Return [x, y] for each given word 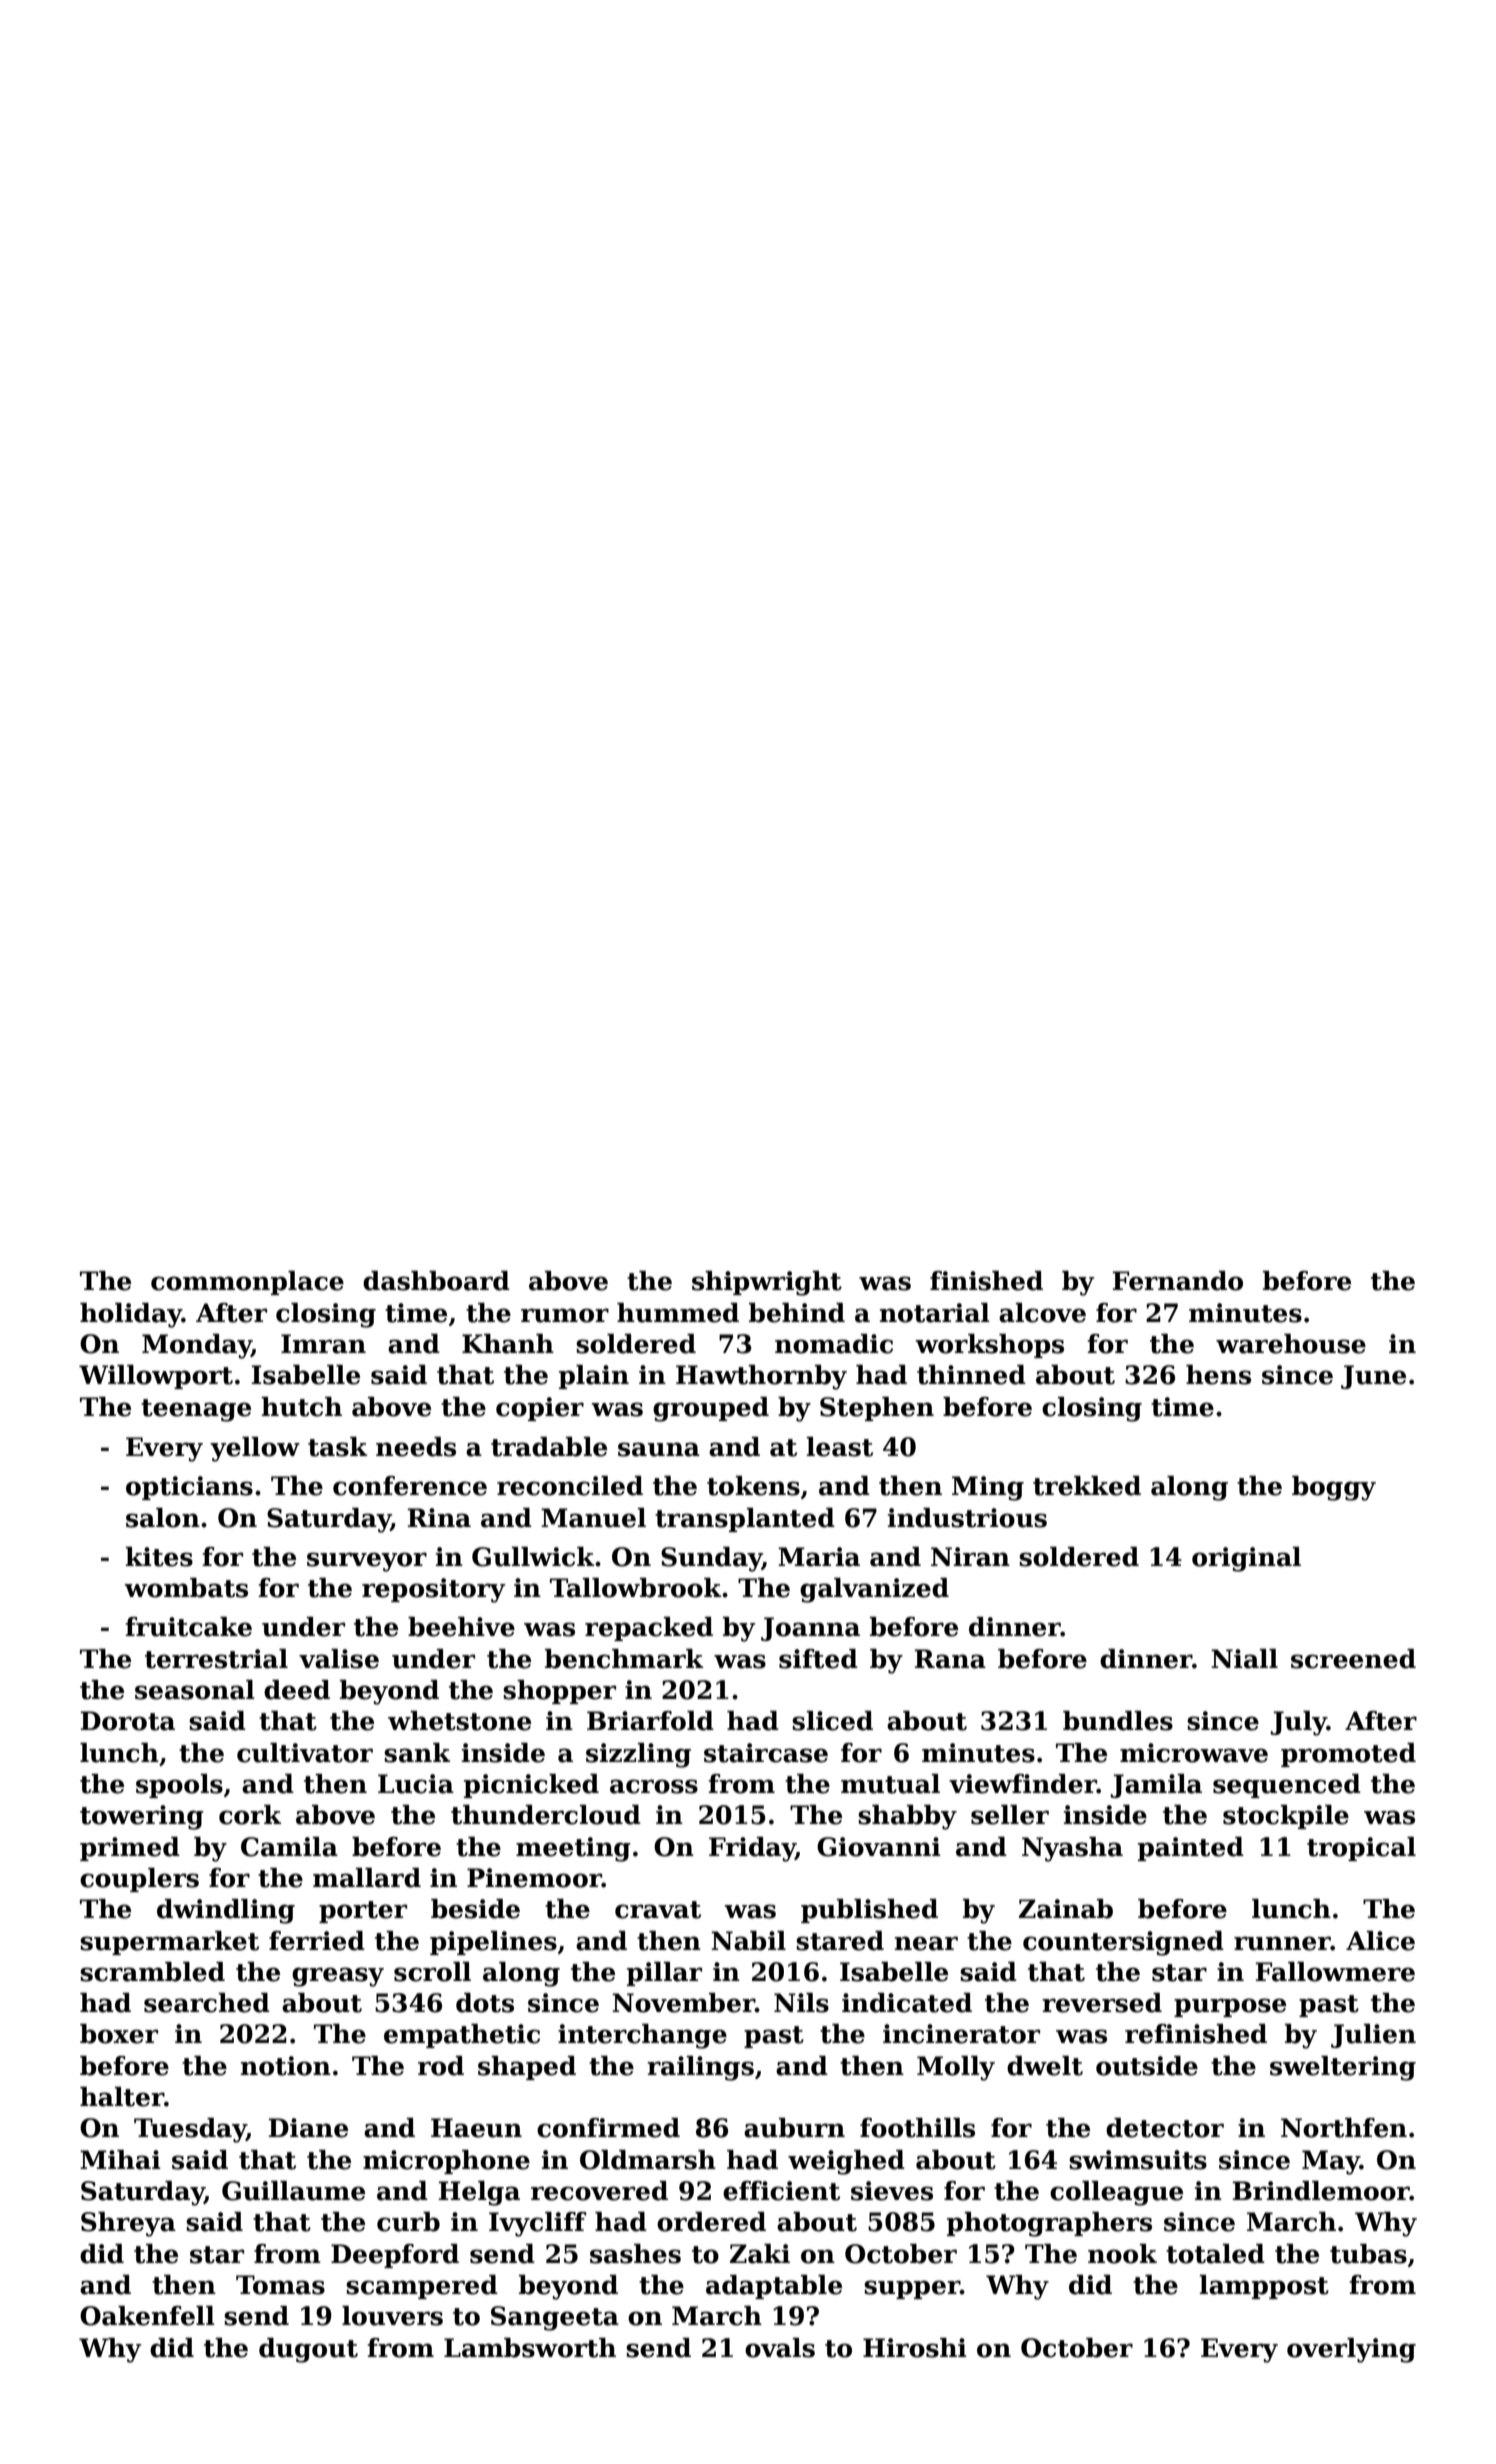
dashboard [436, 1281]
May [1331, 2162]
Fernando [1177, 1281]
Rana [950, 1659]
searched [207, 2003]
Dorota [127, 1721]
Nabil [748, 1941]
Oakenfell [147, 2316]
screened [1353, 1659]
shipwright [767, 1283]
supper [912, 2289]
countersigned [1123, 1943]
